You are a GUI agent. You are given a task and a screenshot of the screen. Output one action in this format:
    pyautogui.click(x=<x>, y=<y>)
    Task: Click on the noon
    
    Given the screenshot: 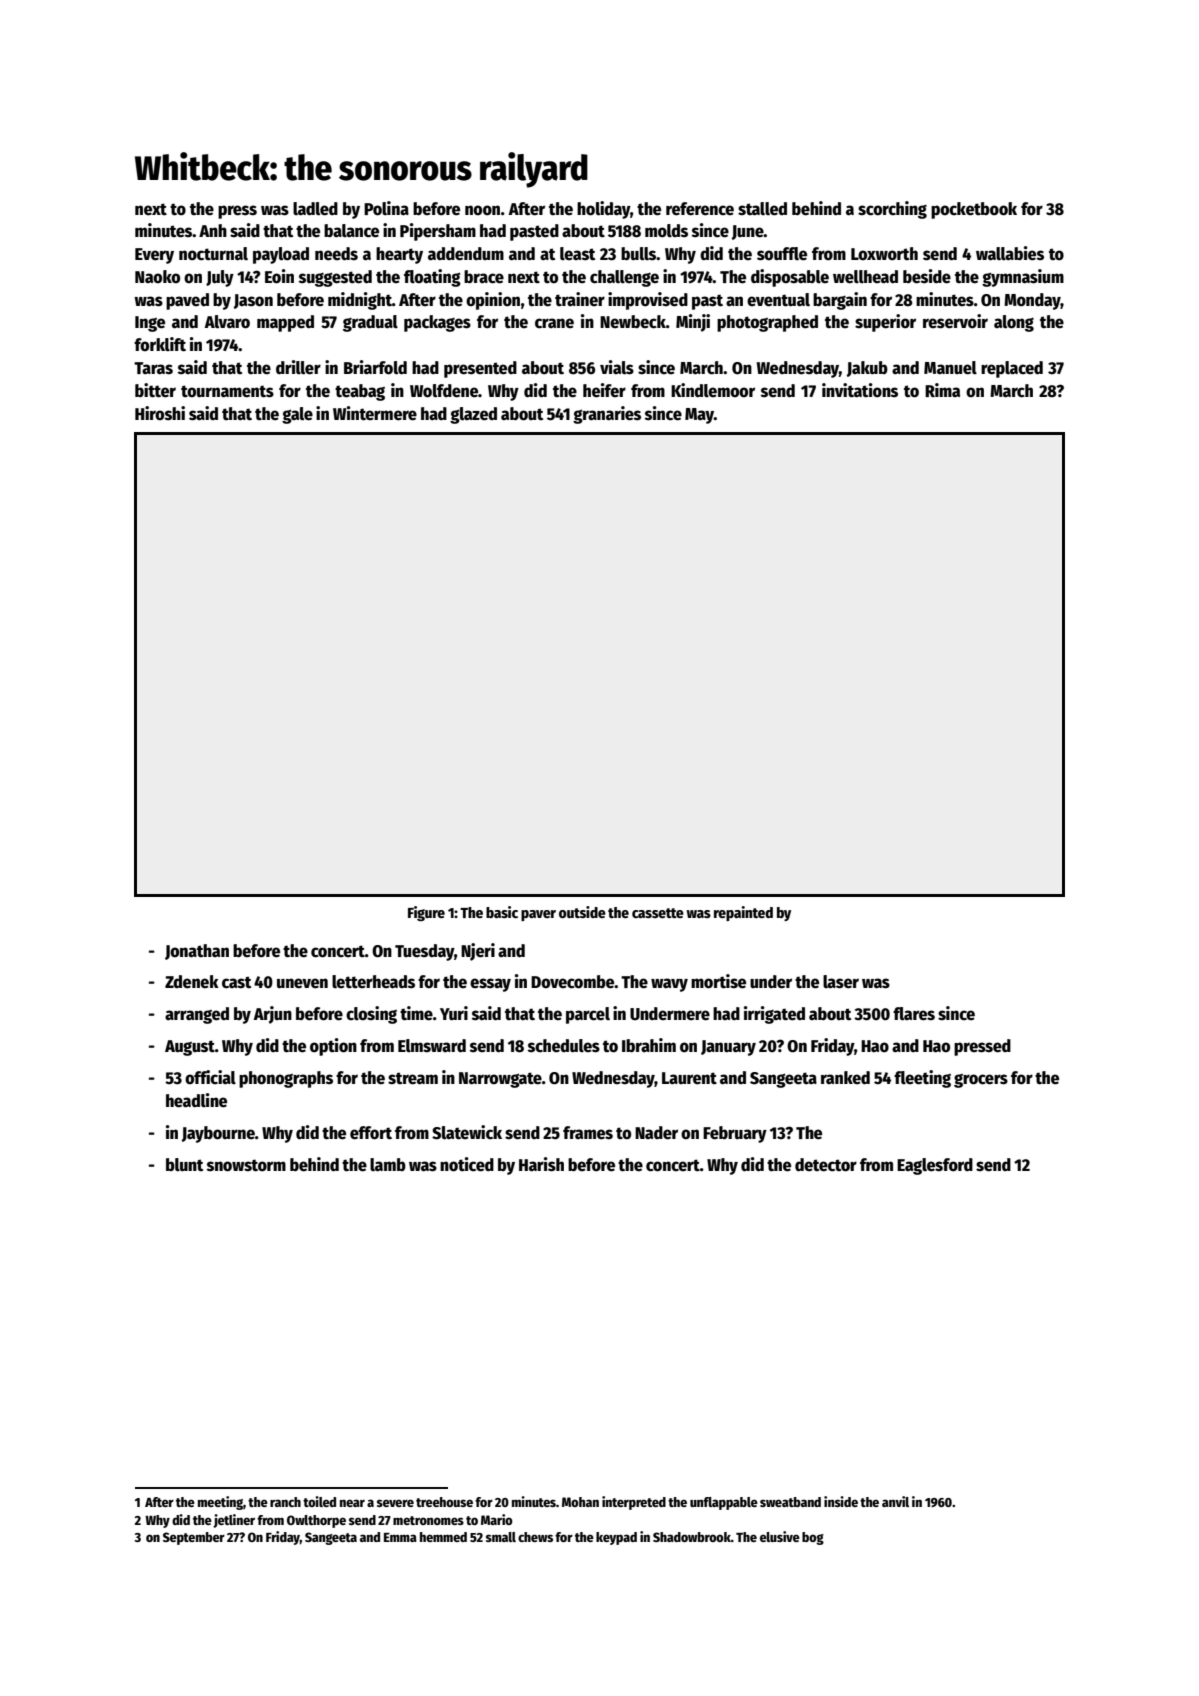 What is the action you would take?
    pyautogui.click(x=482, y=210)
